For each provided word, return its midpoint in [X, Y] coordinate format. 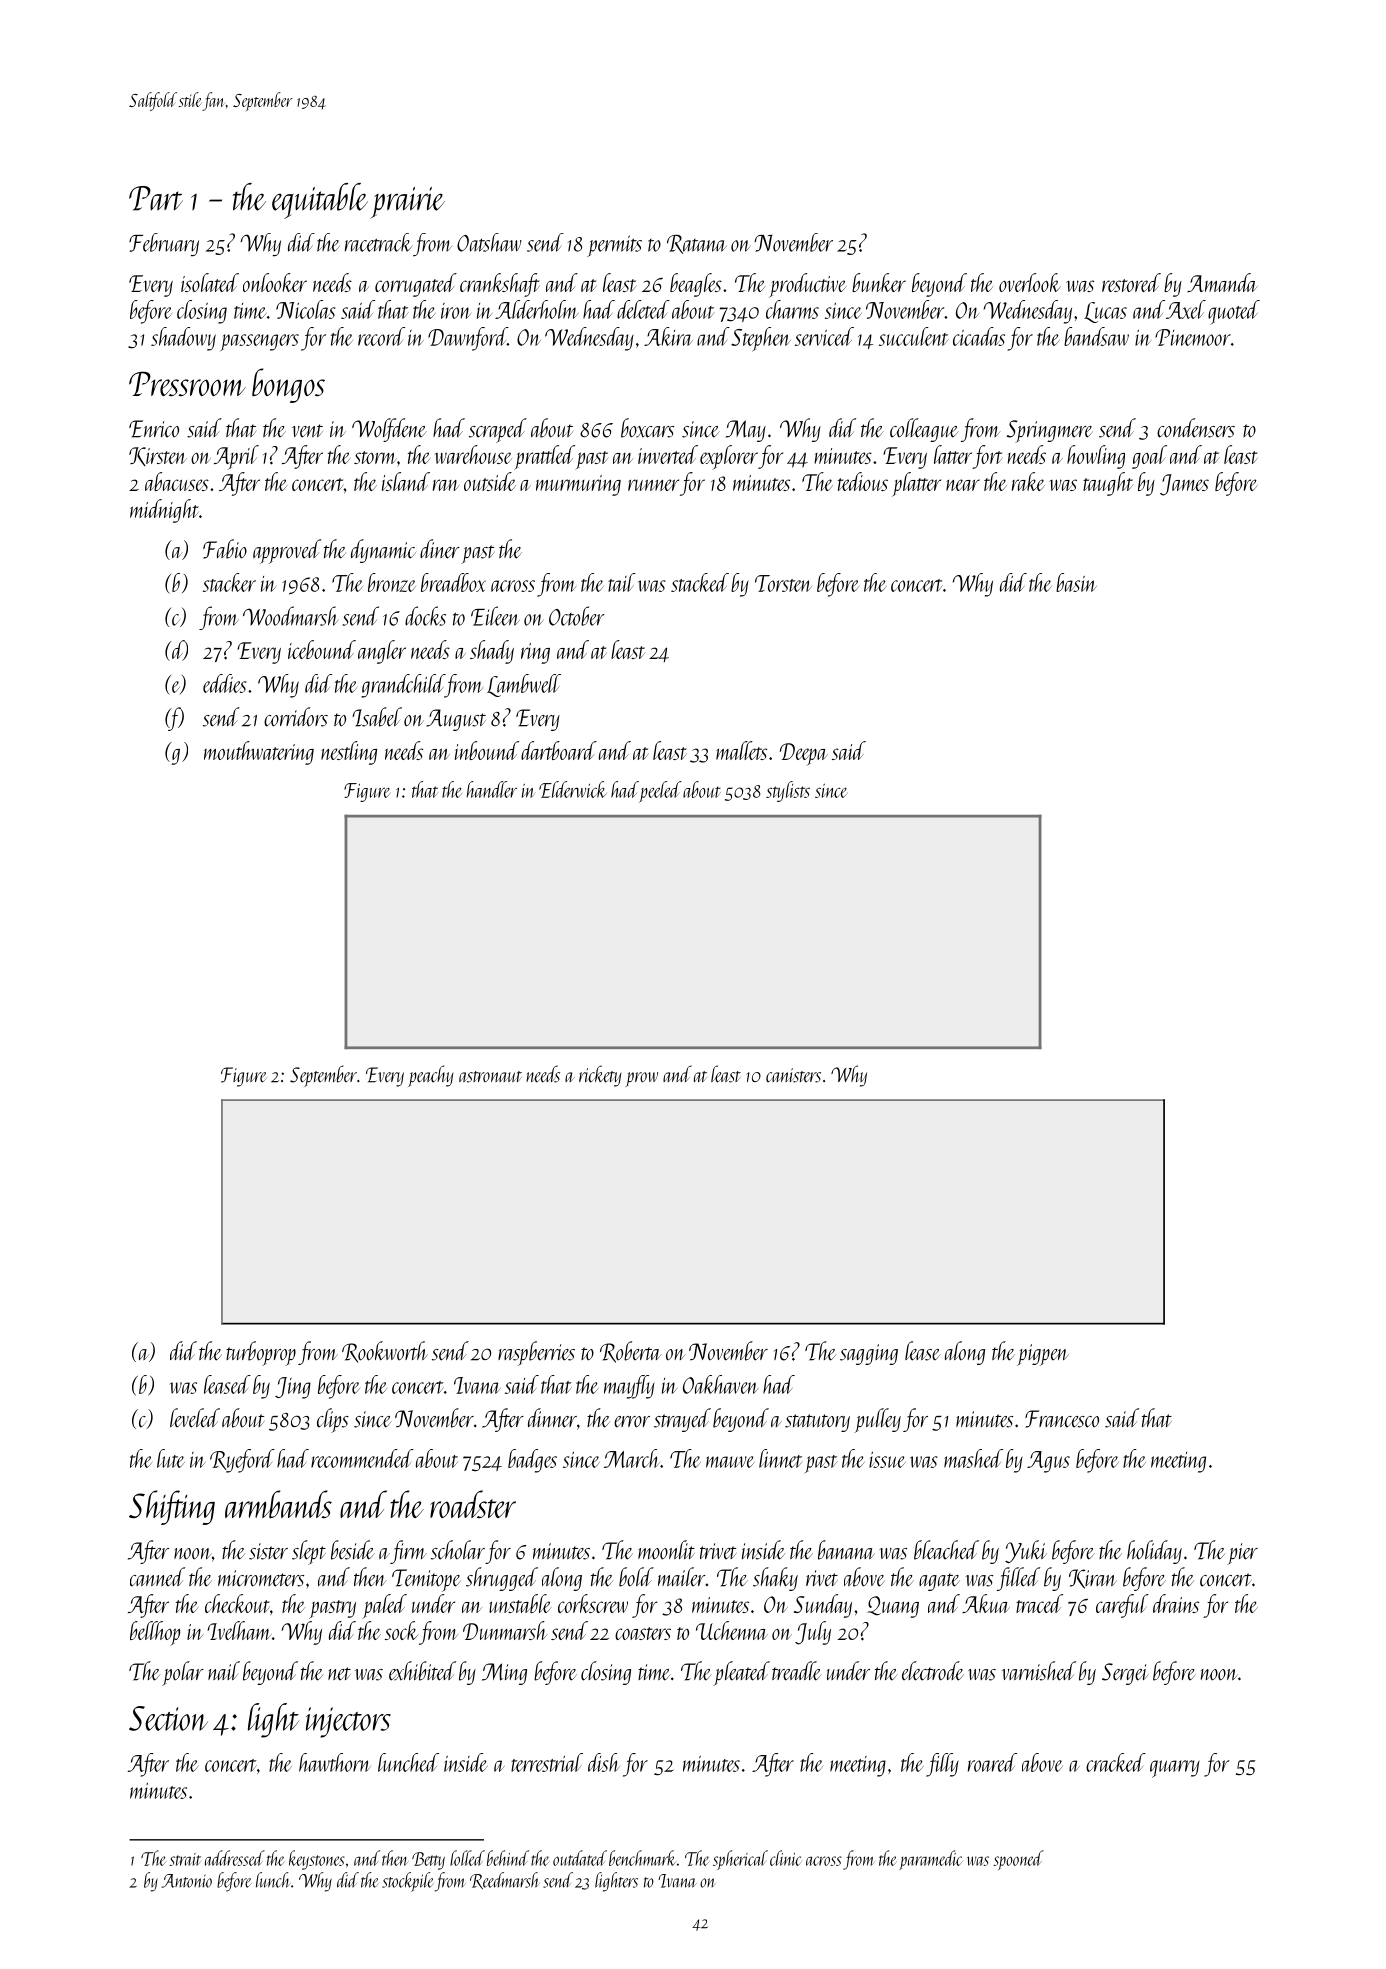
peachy [430, 1076]
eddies [224, 683]
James [1184, 485]
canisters [793, 1075]
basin [1076, 582]
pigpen [1043, 1355]
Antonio [186, 1881]
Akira [668, 336]
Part [156, 198]
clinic [786, 1858]
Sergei [1125, 1674]
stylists [788, 791]
